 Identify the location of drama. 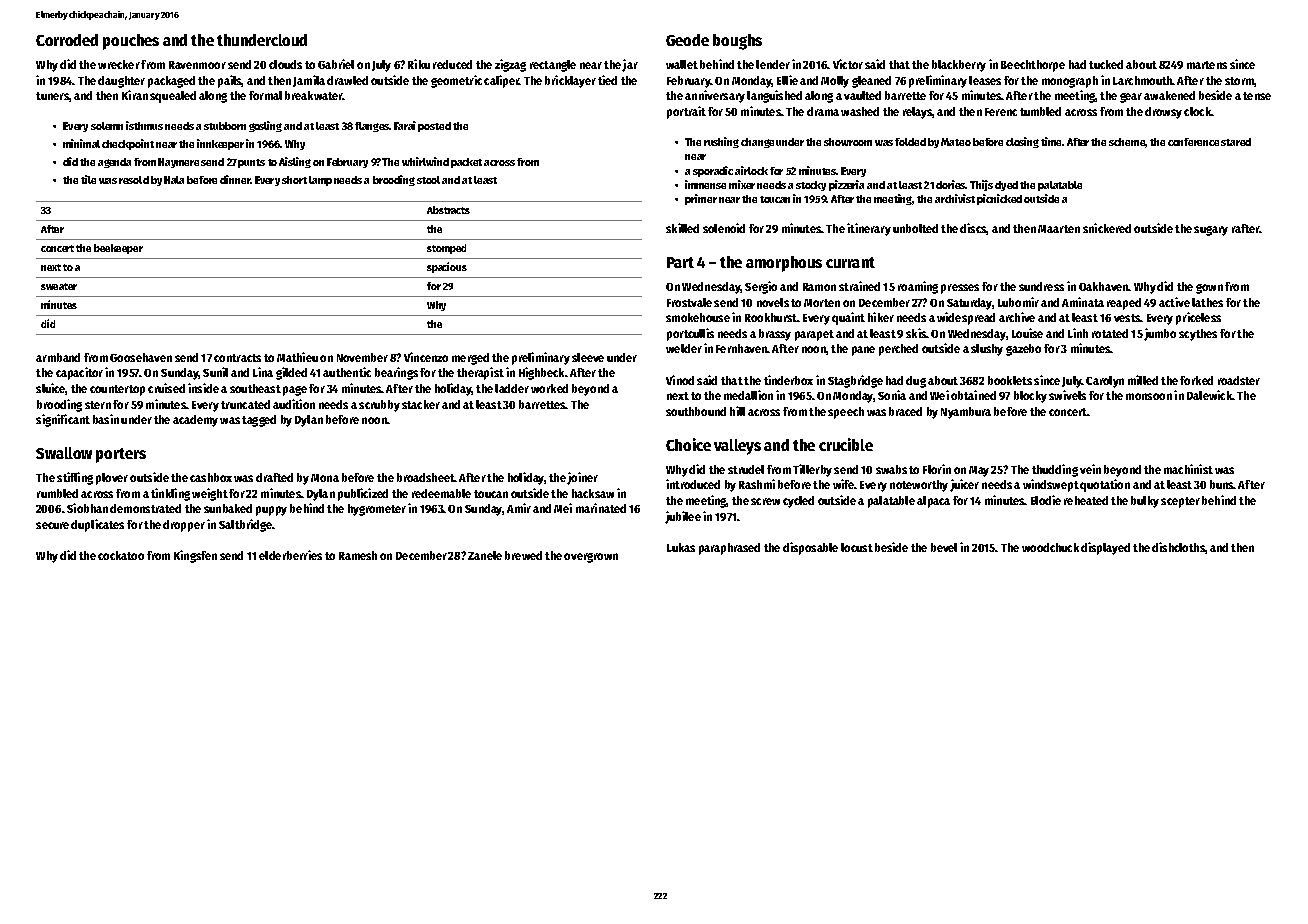
(823, 111).
